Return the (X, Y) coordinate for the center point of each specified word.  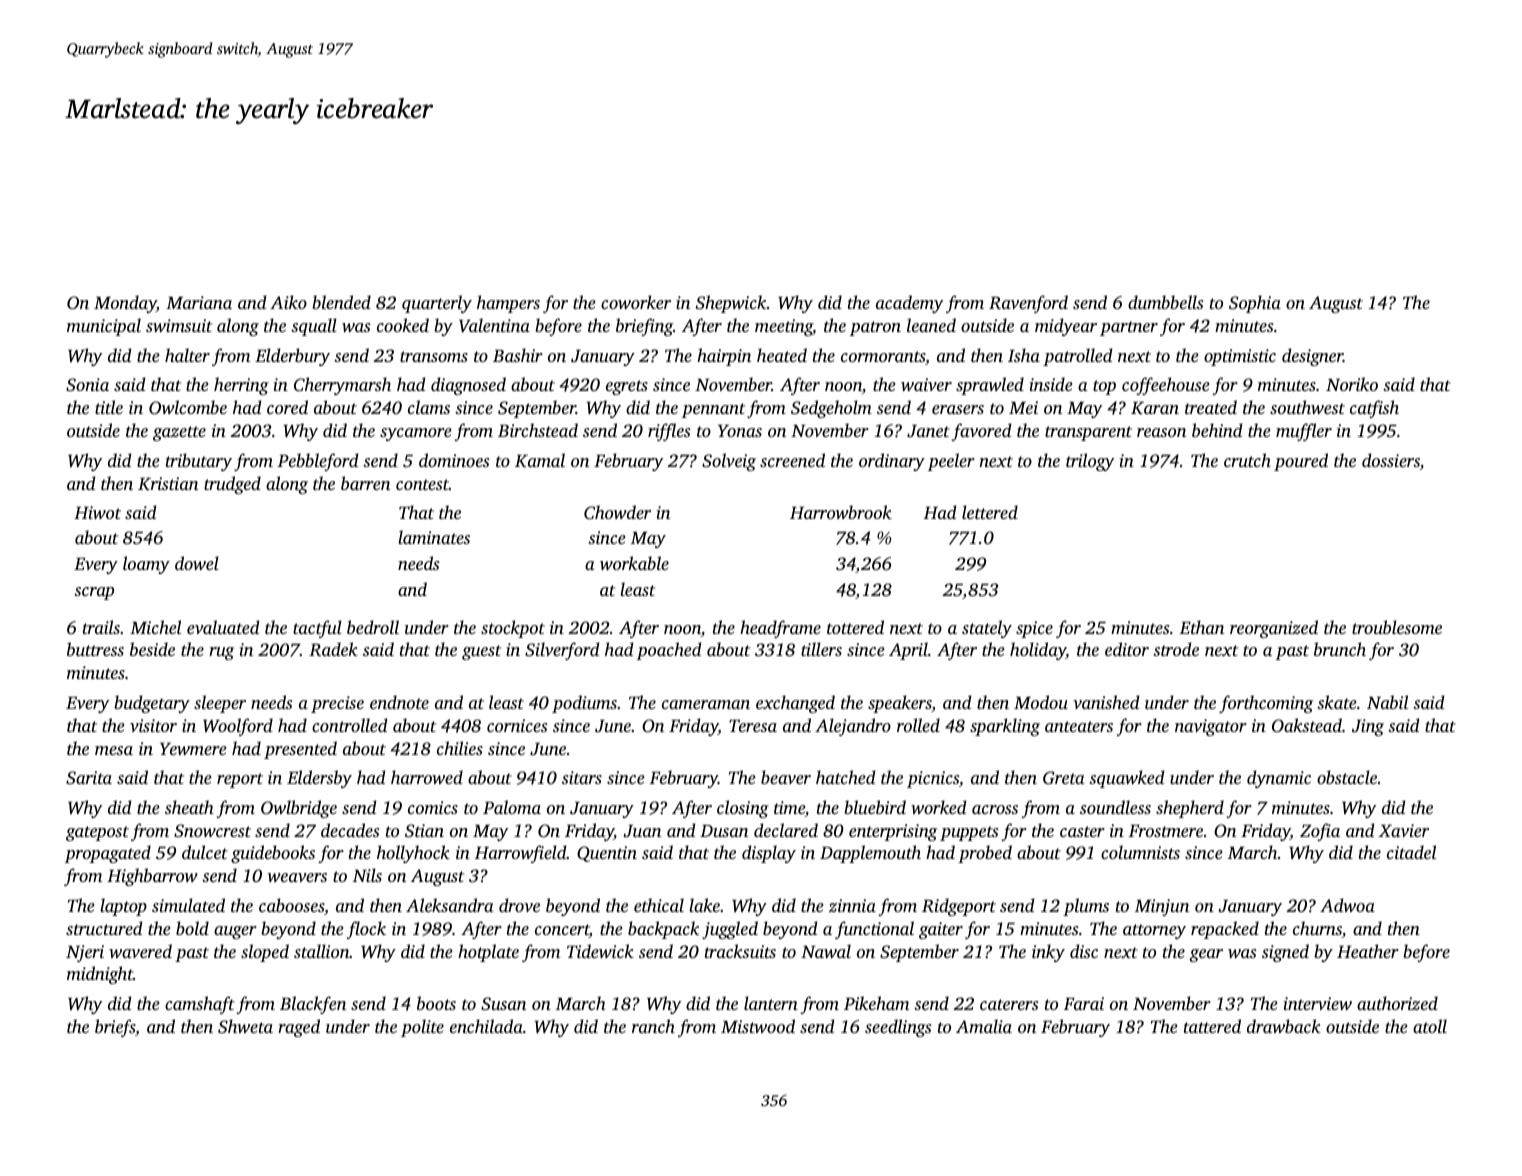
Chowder (617, 512)
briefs (115, 1028)
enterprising (893, 832)
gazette (179, 433)
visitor (153, 725)
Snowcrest (212, 831)
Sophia (1255, 304)
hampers (508, 304)
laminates (434, 537)
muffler (1304, 432)
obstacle (1347, 777)
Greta (1064, 778)
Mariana (199, 302)
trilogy (1090, 462)
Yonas (740, 430)
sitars (582, 777)
